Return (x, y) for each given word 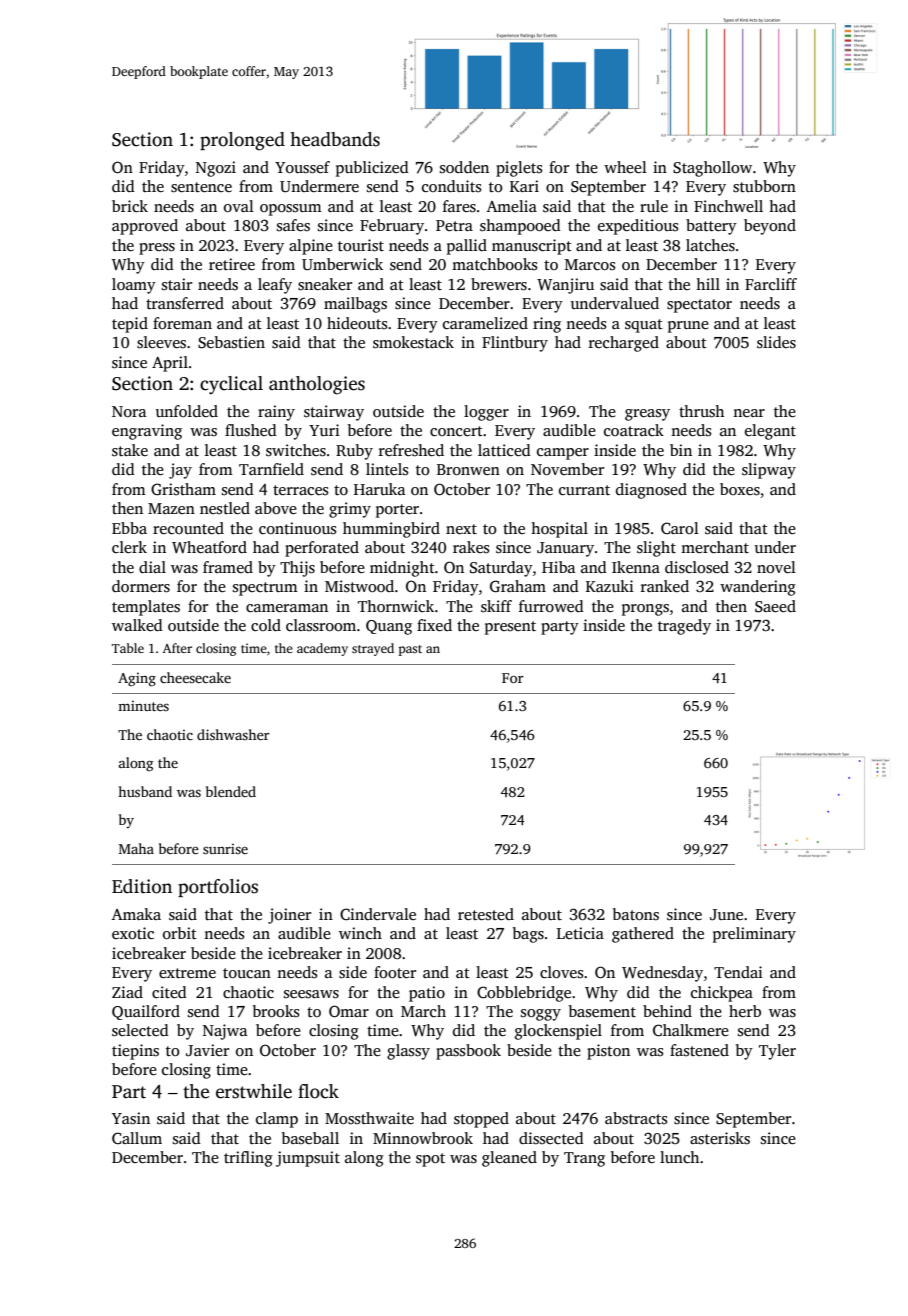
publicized (372, 169)
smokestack (413, 342)
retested (486, 914)
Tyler (777, 1052)
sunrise (225, 848)
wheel (625, 167)
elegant (770, 432)
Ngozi (216, 169)
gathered (643, 935)
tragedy (684, 627)
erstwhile (254, 1091)
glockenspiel (558, 1032)
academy (322, 649)
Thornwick (396, 606)
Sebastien (231, 342)
